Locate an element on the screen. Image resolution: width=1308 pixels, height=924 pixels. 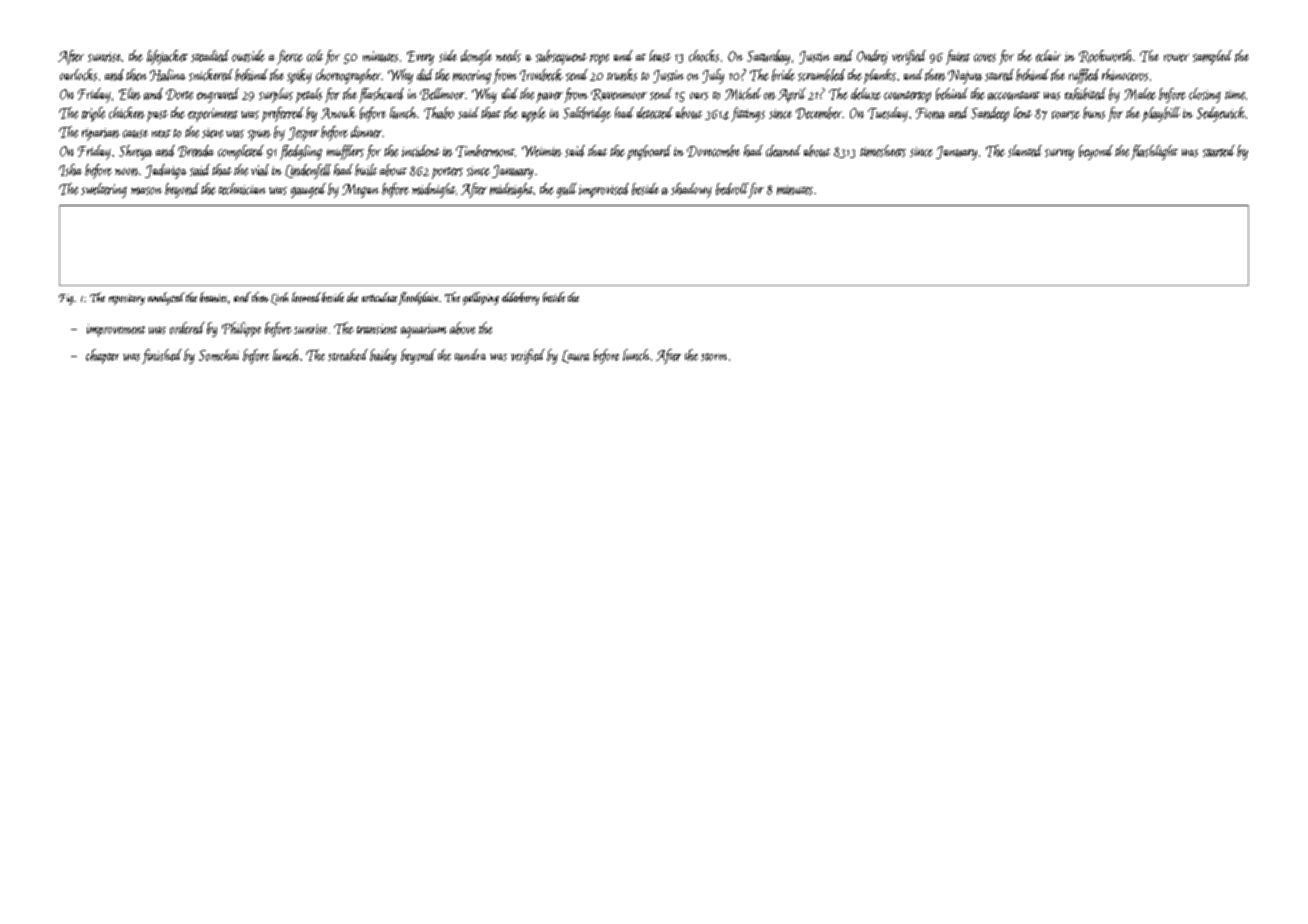
above is located at coordinates (462, 328).
